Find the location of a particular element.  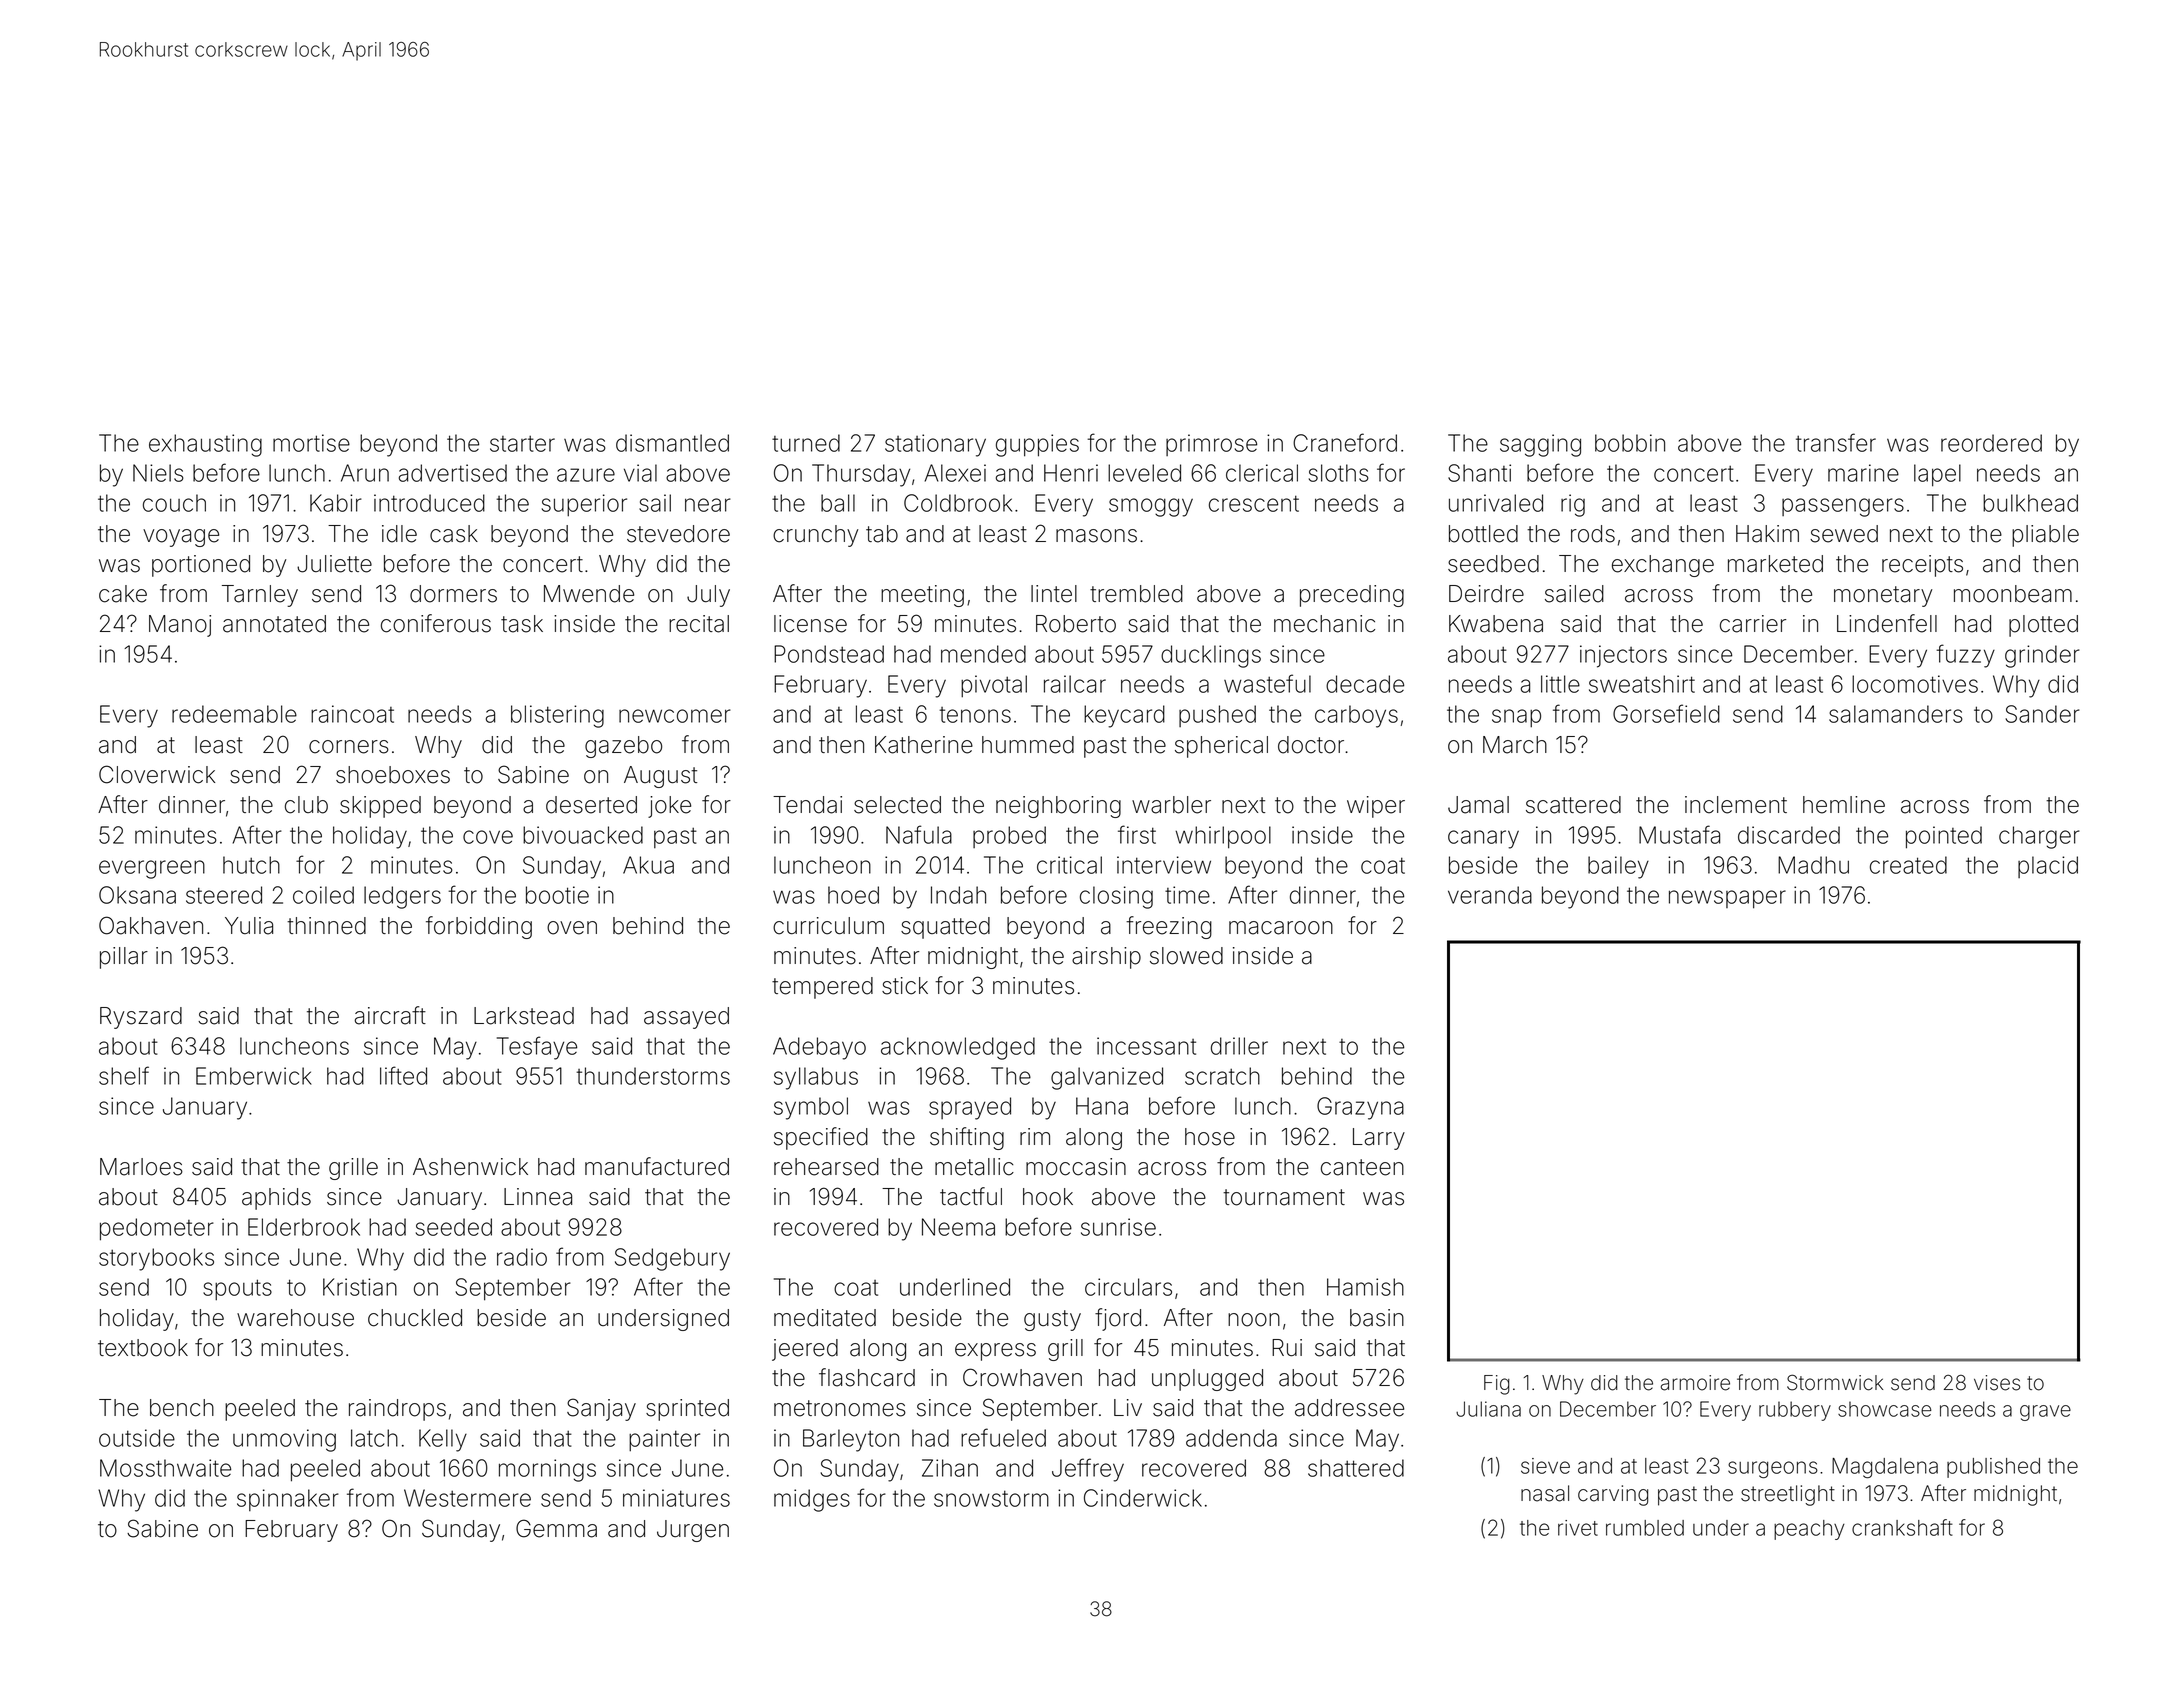

exhausting is located at coordinates (205, 445).
